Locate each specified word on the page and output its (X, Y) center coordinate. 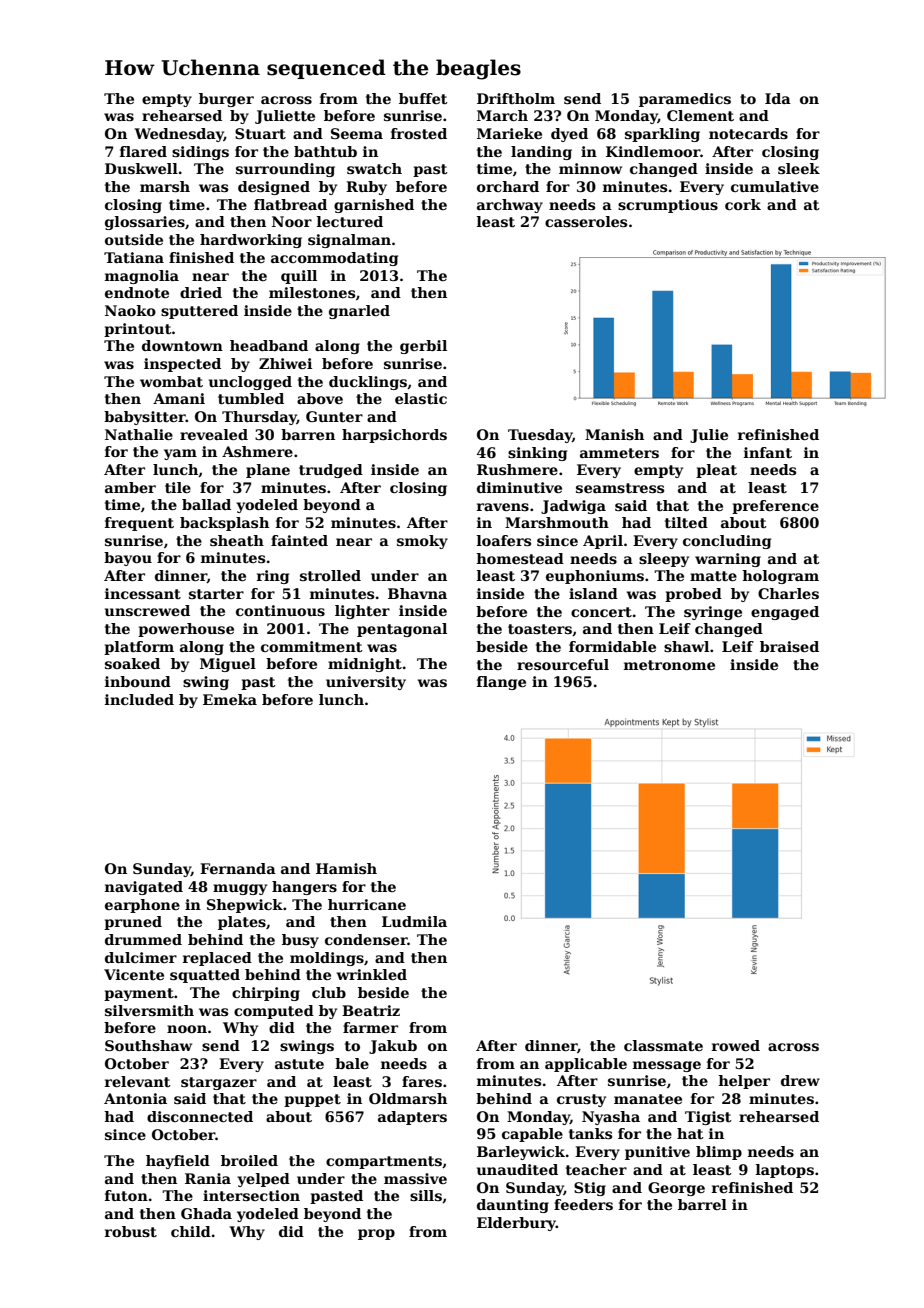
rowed (736, 1045)
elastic (421, 398)
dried (201, 292)
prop (376, 1234)
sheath (237, 540)
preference (775, 507)
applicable (586, 1065)
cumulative (775, 186)
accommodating (334, 259)
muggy (240, 889)
